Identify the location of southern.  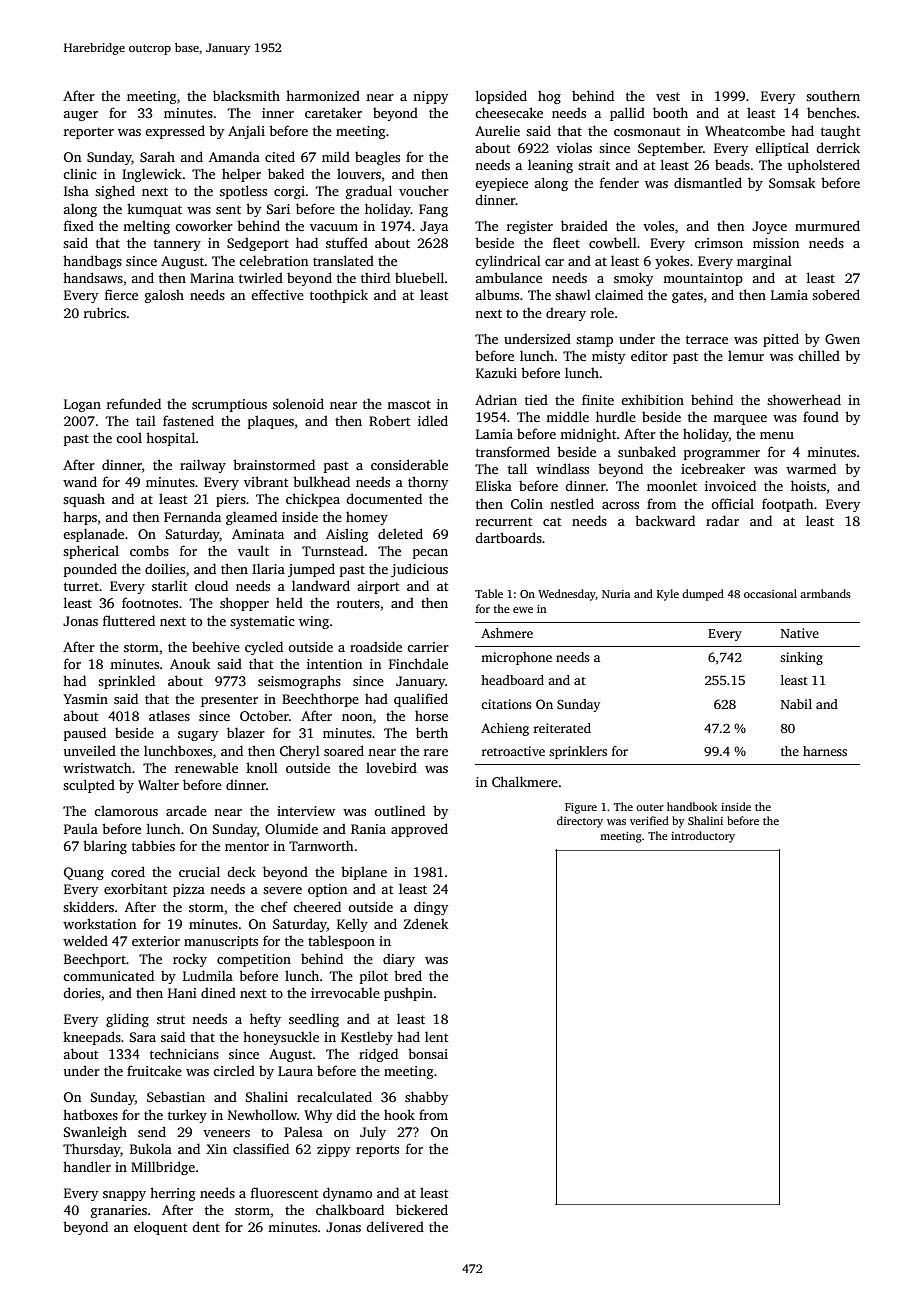
(833, 96).
